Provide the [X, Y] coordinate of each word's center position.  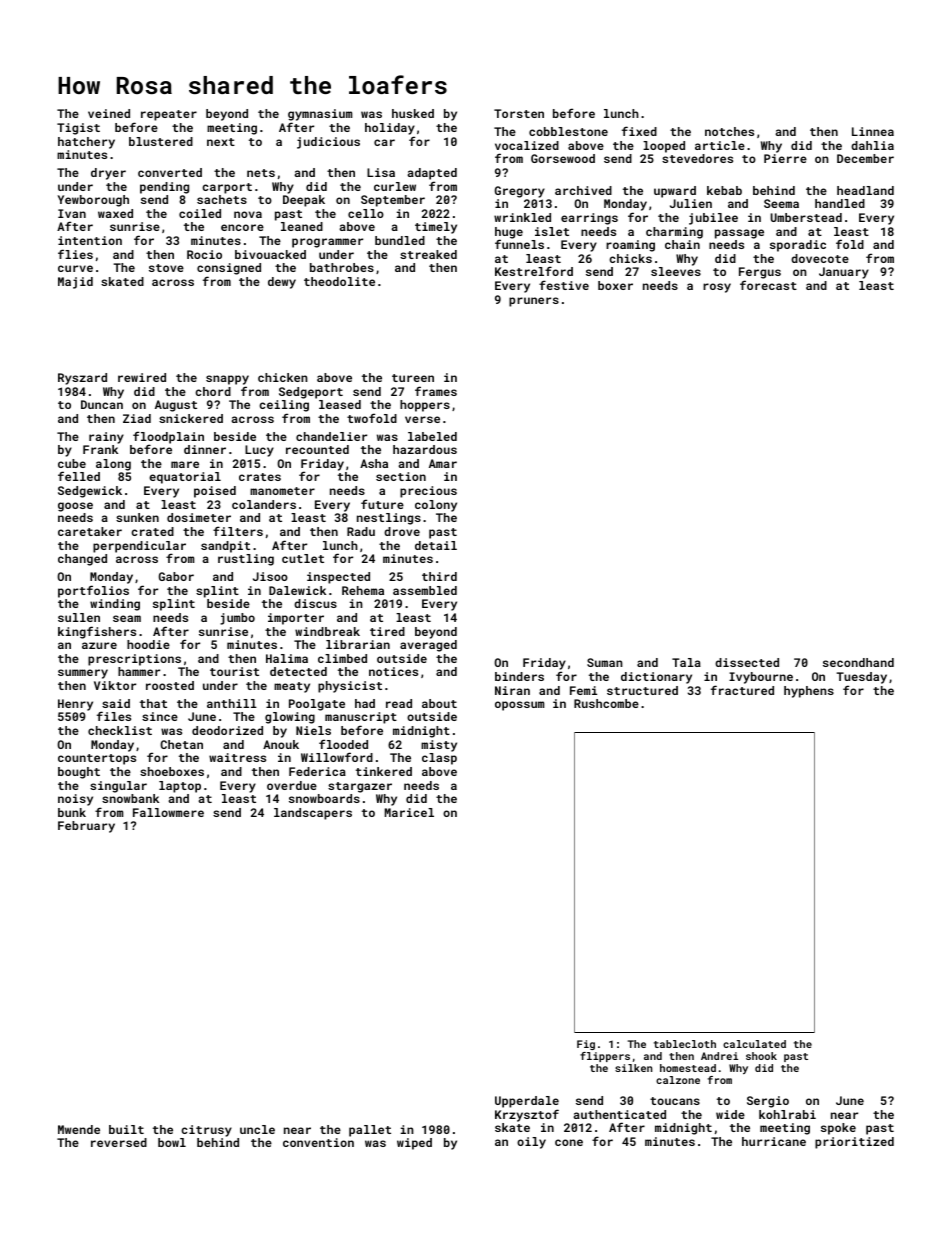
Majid [75, 283]
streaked [428, 254]
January [844, 273]
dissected [747, 662]
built [126, 1129]
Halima [287, 658]
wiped [414, 1144]
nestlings [389, 519]
